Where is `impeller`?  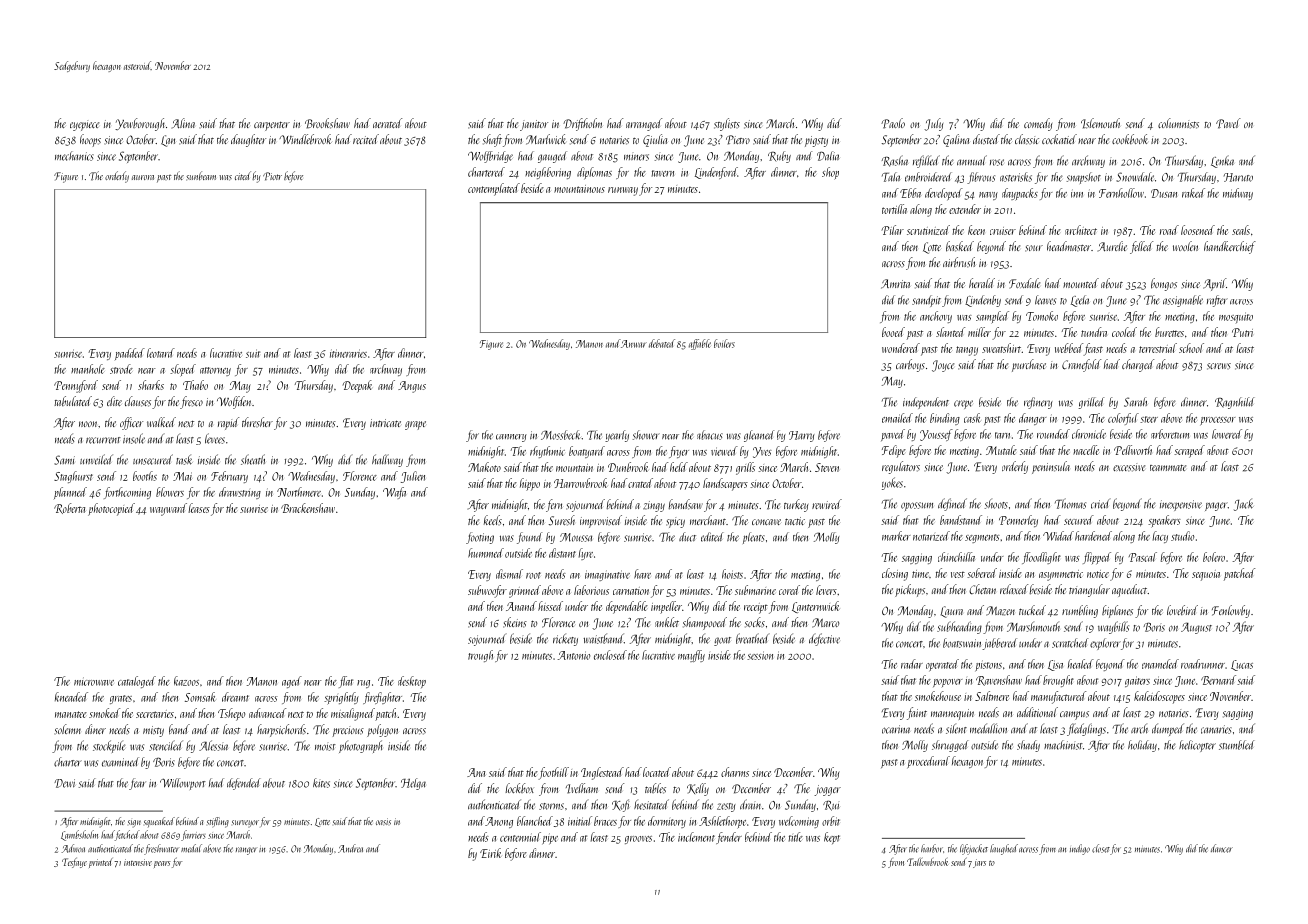
impeller is located at coordinates (666, 607).
